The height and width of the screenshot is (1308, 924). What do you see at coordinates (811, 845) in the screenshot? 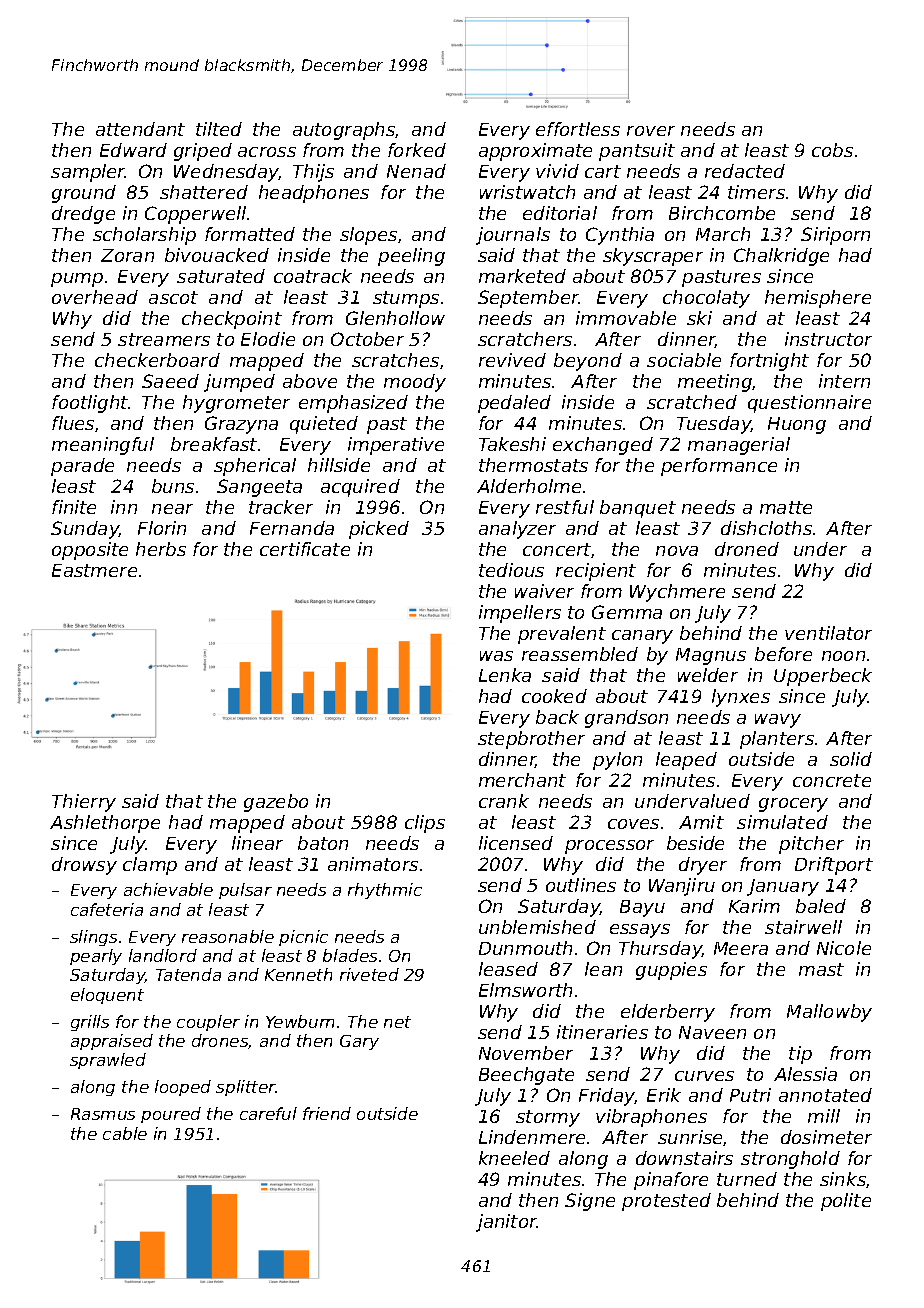
I see `pitcher` at bounding box center [811, 845].
